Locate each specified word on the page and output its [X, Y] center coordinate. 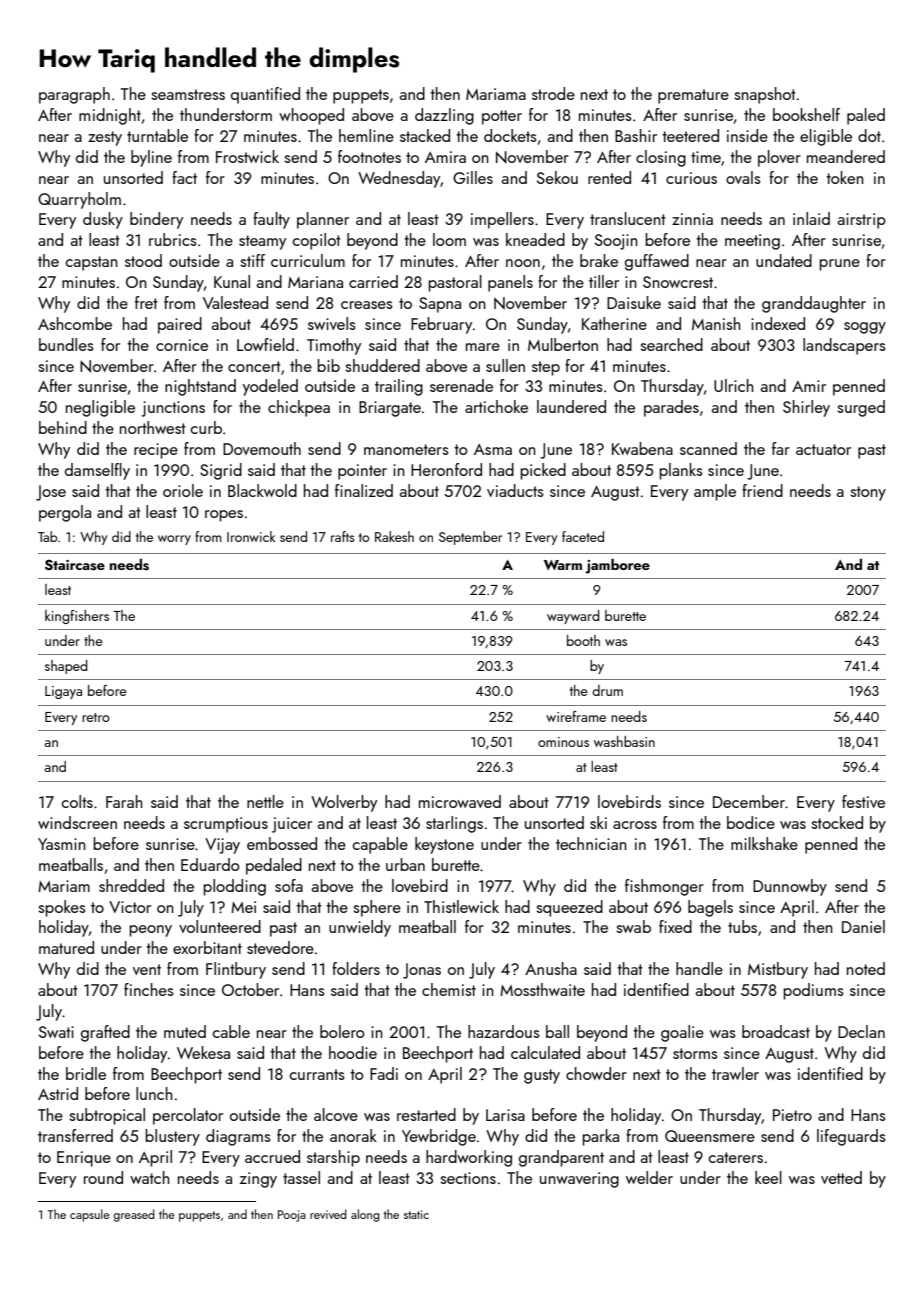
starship [333, 1158]
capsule [90, 1215]
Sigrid [221, 471]
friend [762, 490]
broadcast [776, 1031]
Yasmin [62, 844]
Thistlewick [461, 906]
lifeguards [851, 1137]
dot [869, 135]
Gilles [473, 177]
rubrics [173, 239]
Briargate [390, 409]
